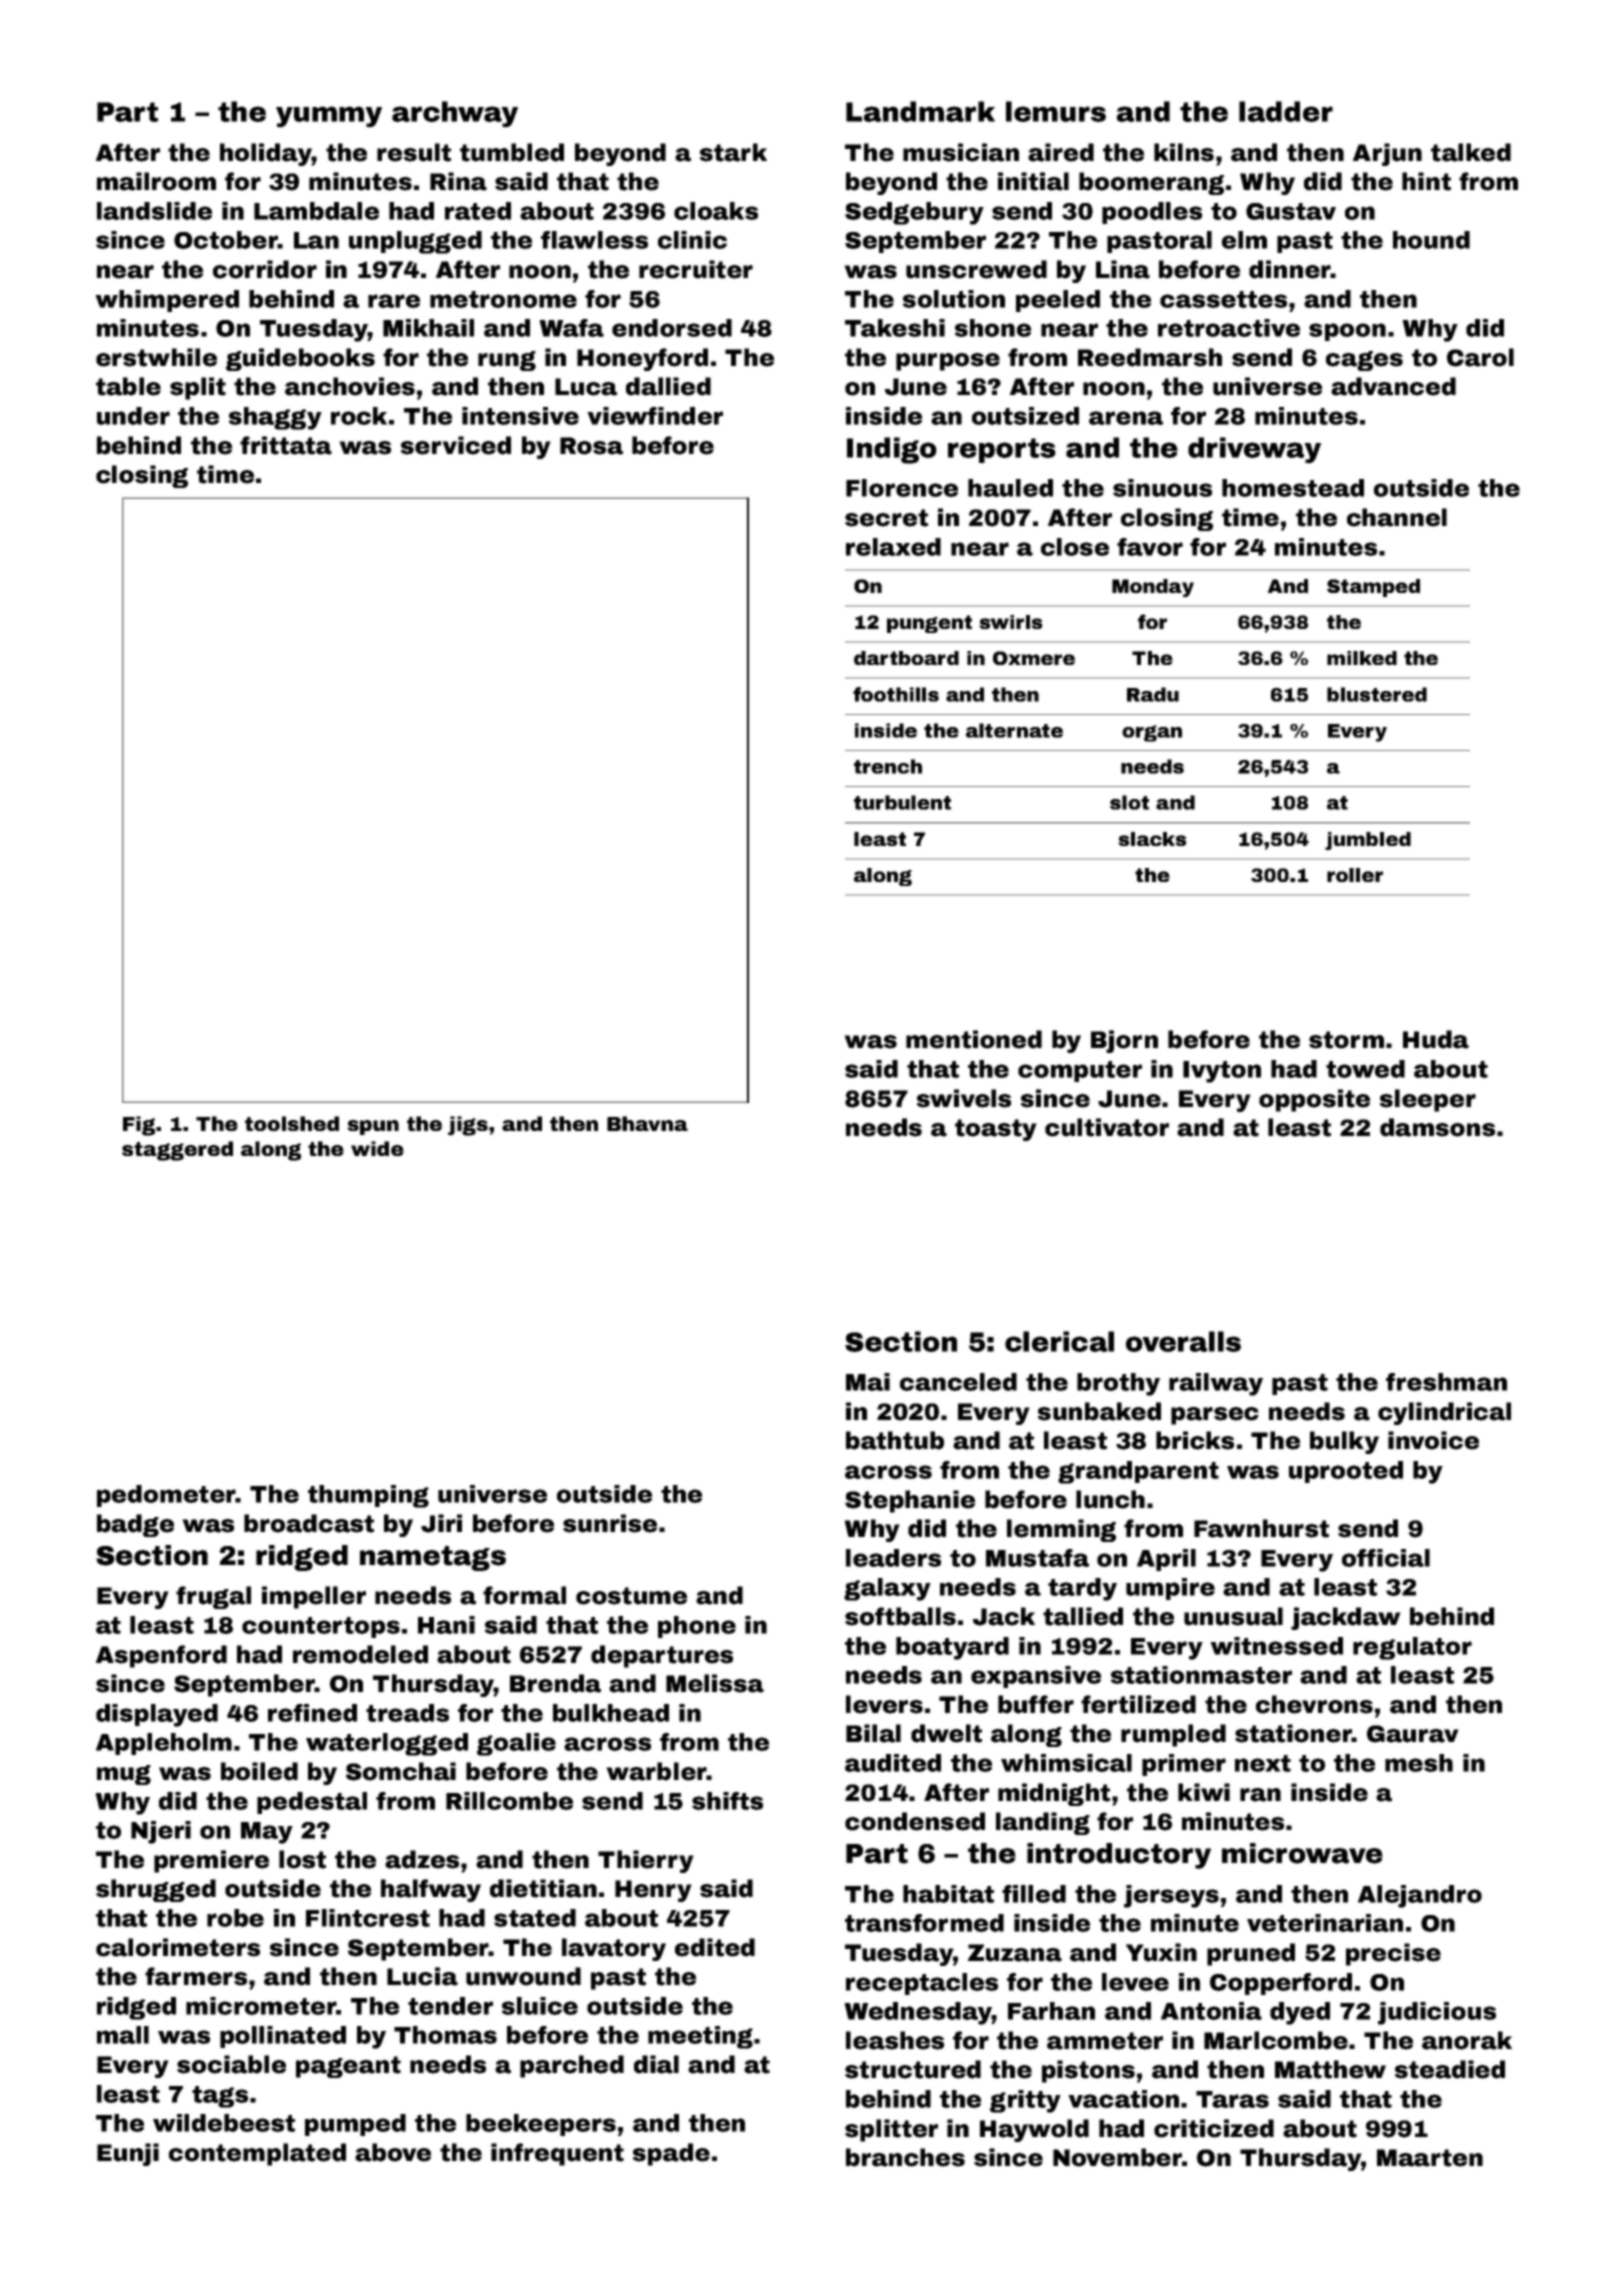  I want to click on Landmark, so click(920, 111).
